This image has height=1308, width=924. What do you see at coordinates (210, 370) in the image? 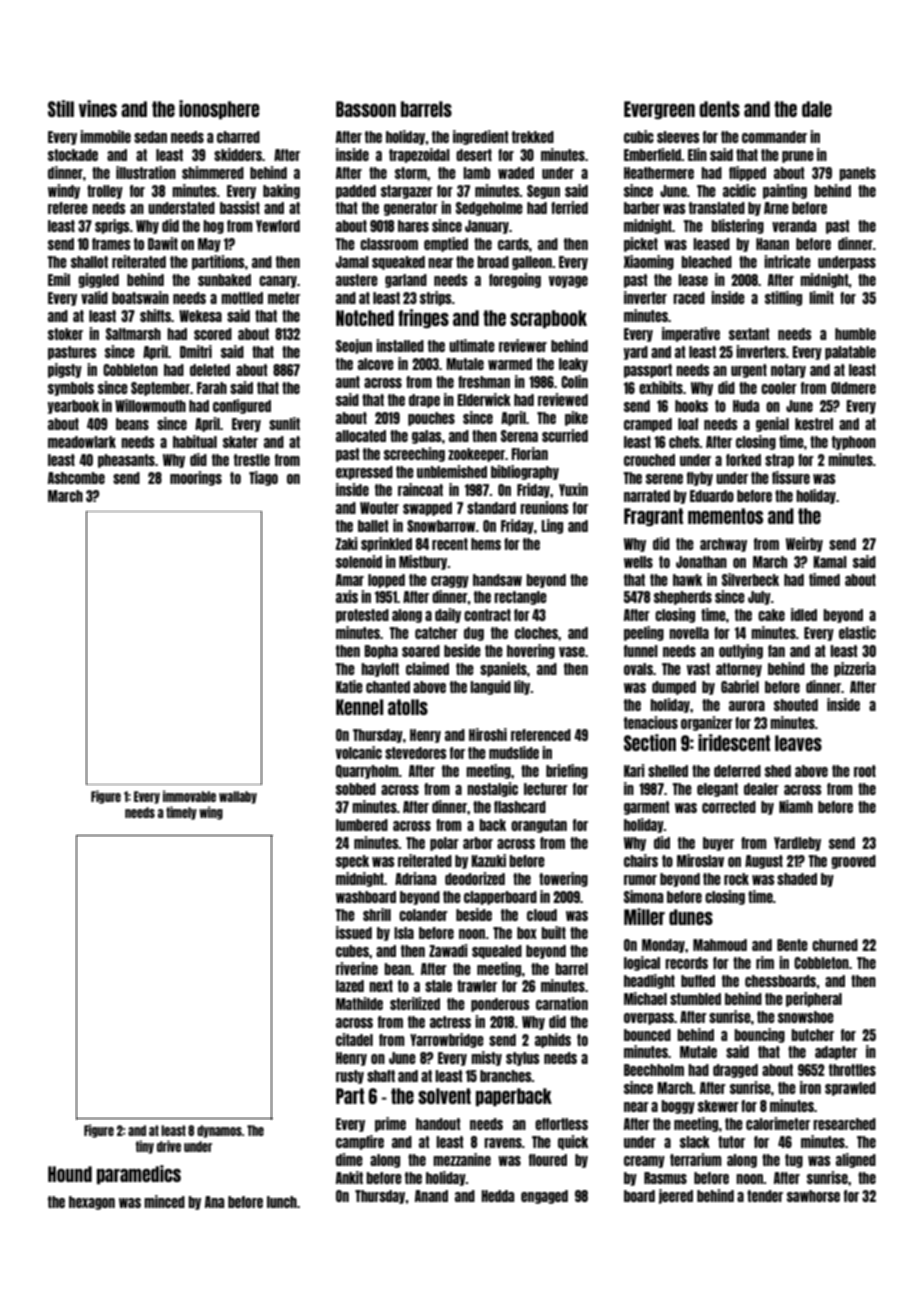
I see `deleted` at bounding box center [210, 370].
